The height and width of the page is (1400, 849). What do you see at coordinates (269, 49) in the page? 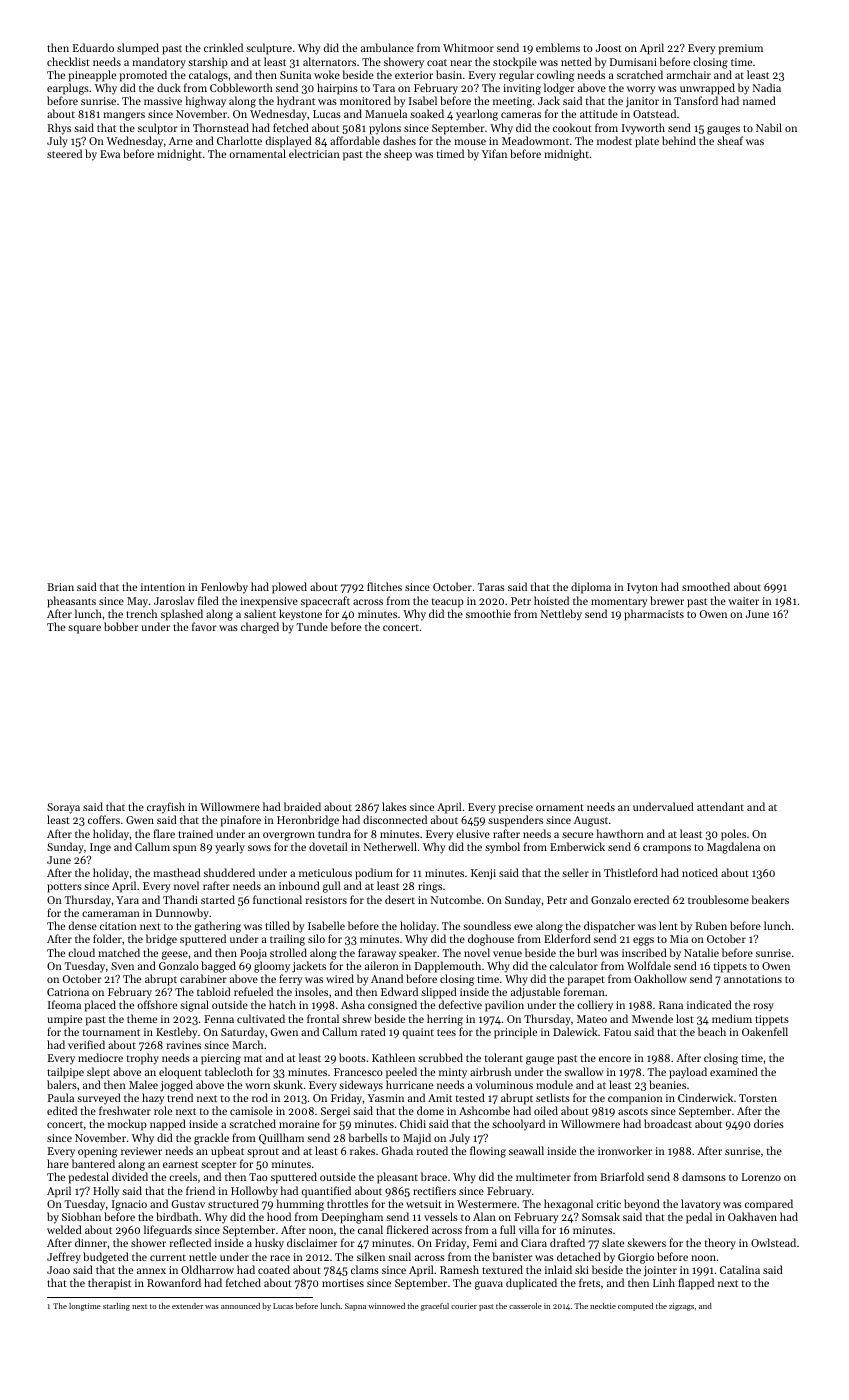
I see `sculpture` at bounding box center [269, 49].
